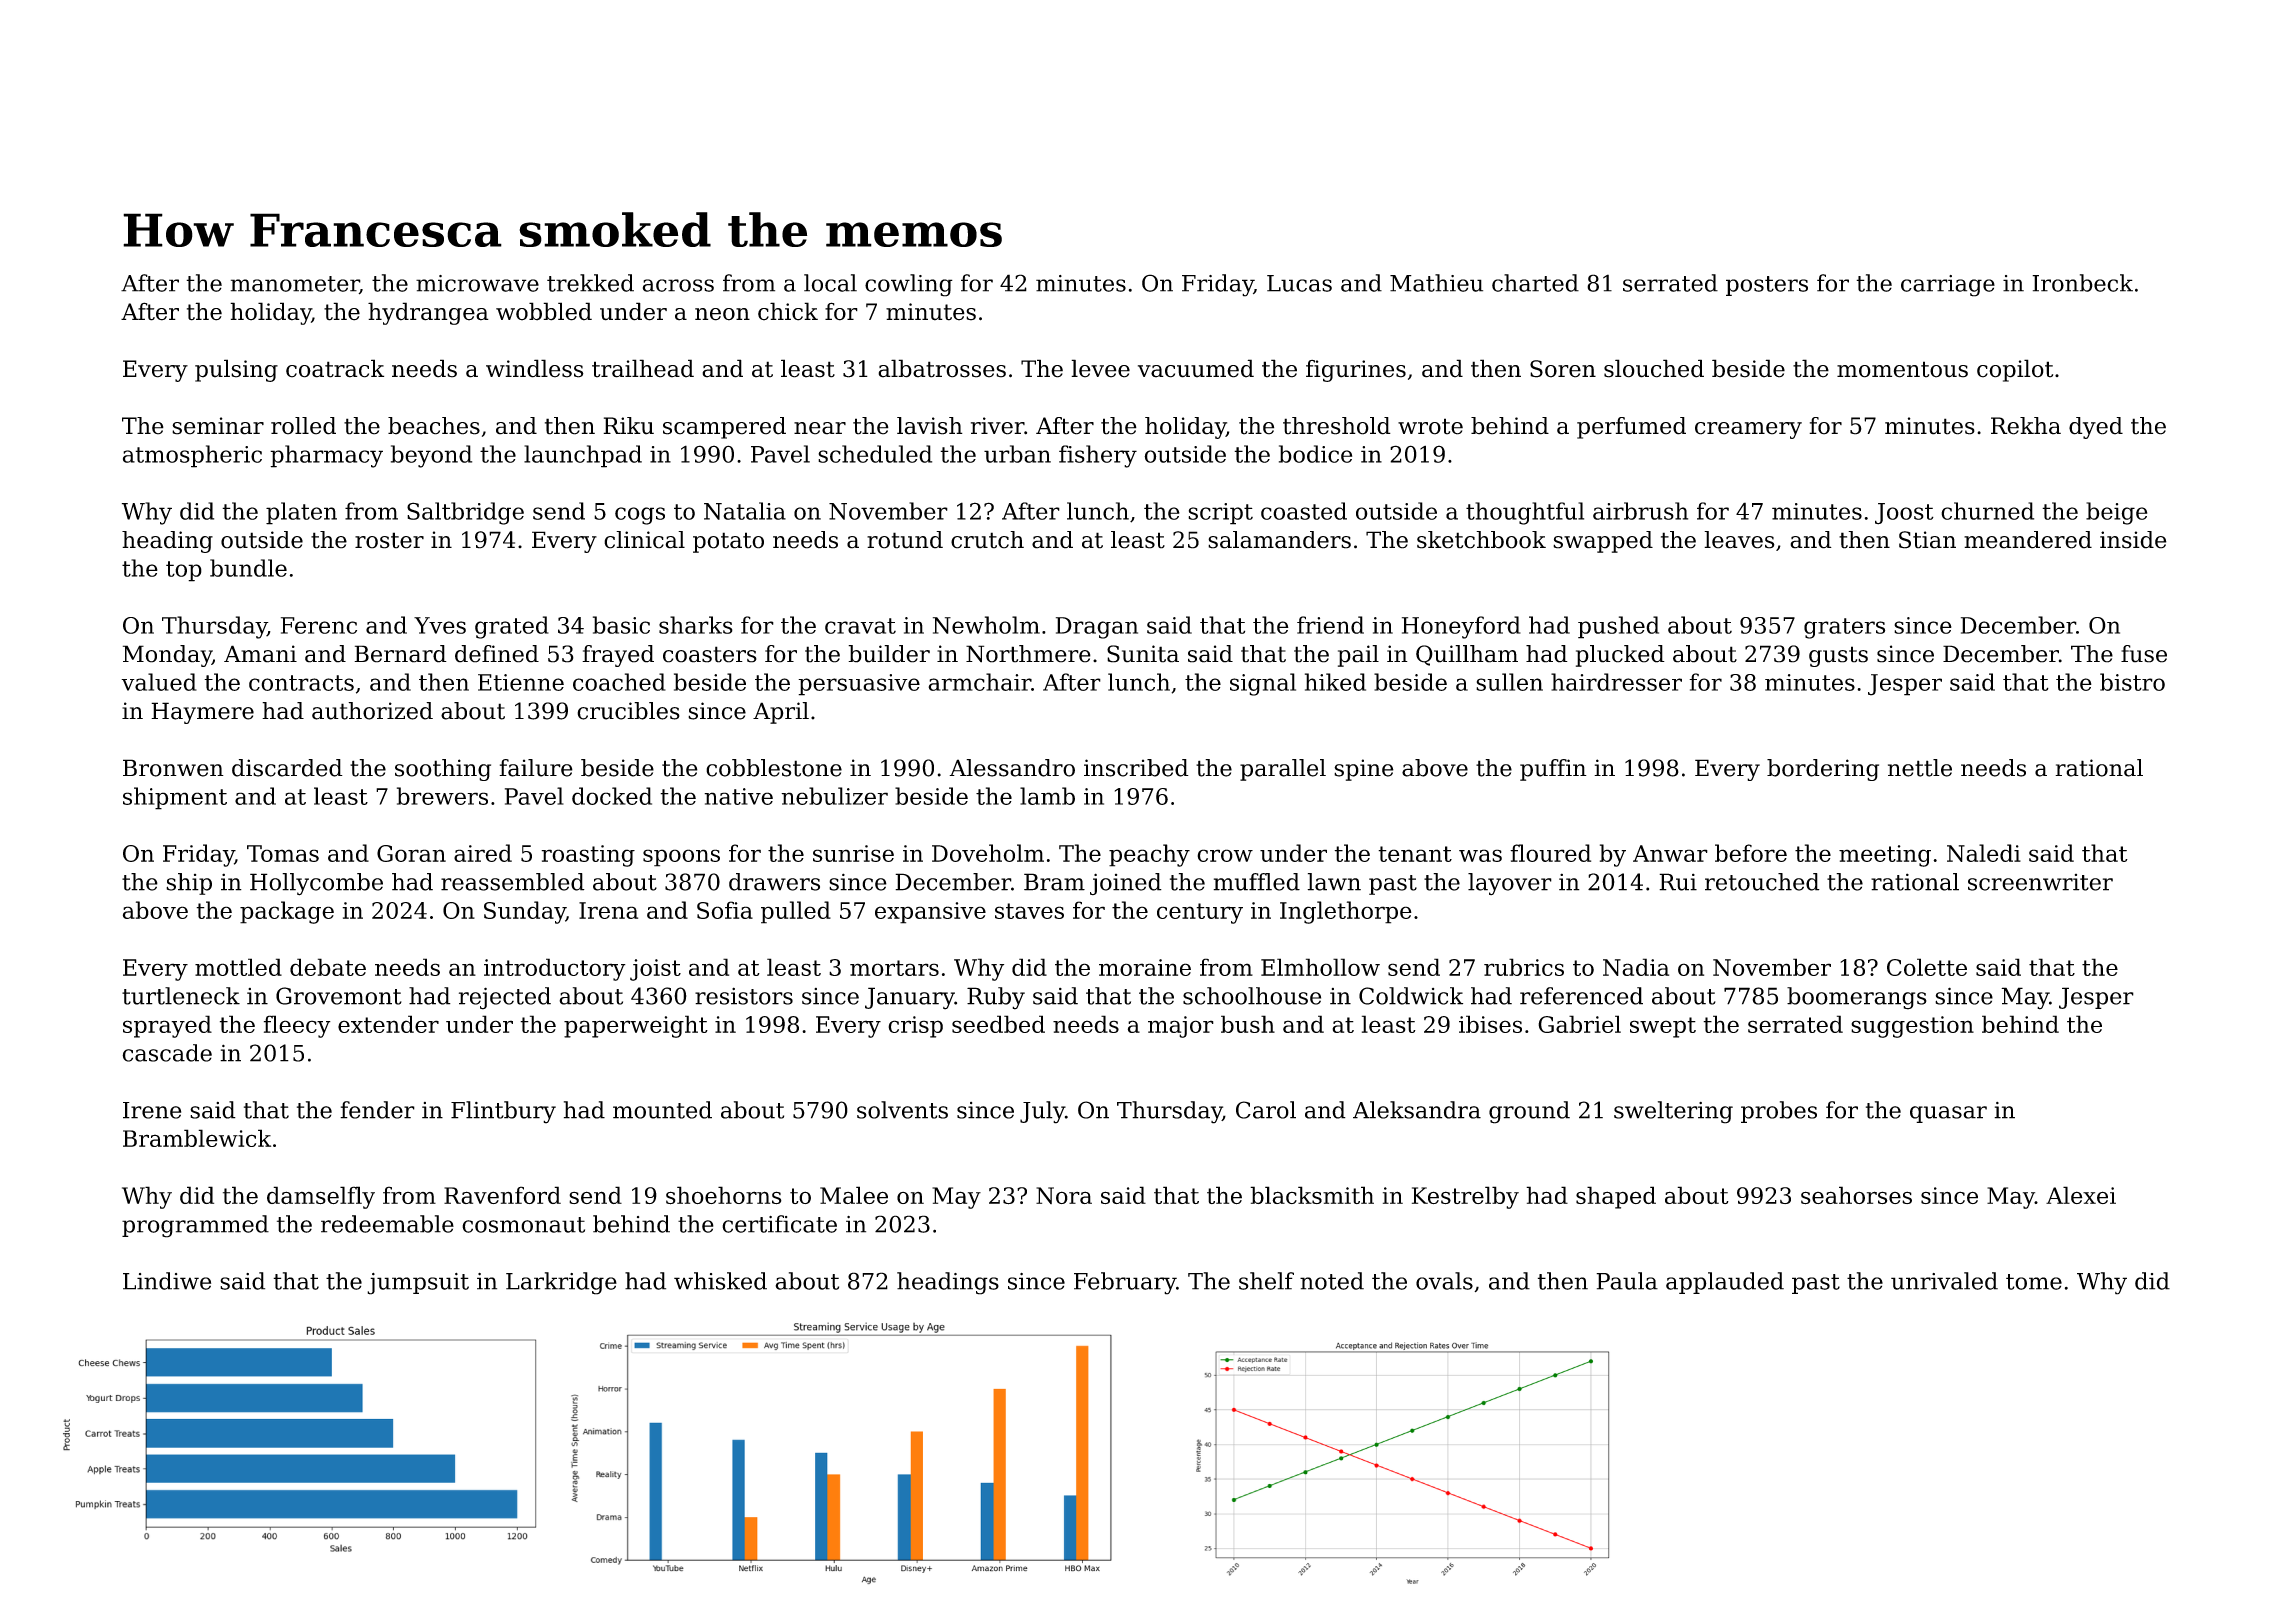  I want to click on spine, so click(1364, 770).
